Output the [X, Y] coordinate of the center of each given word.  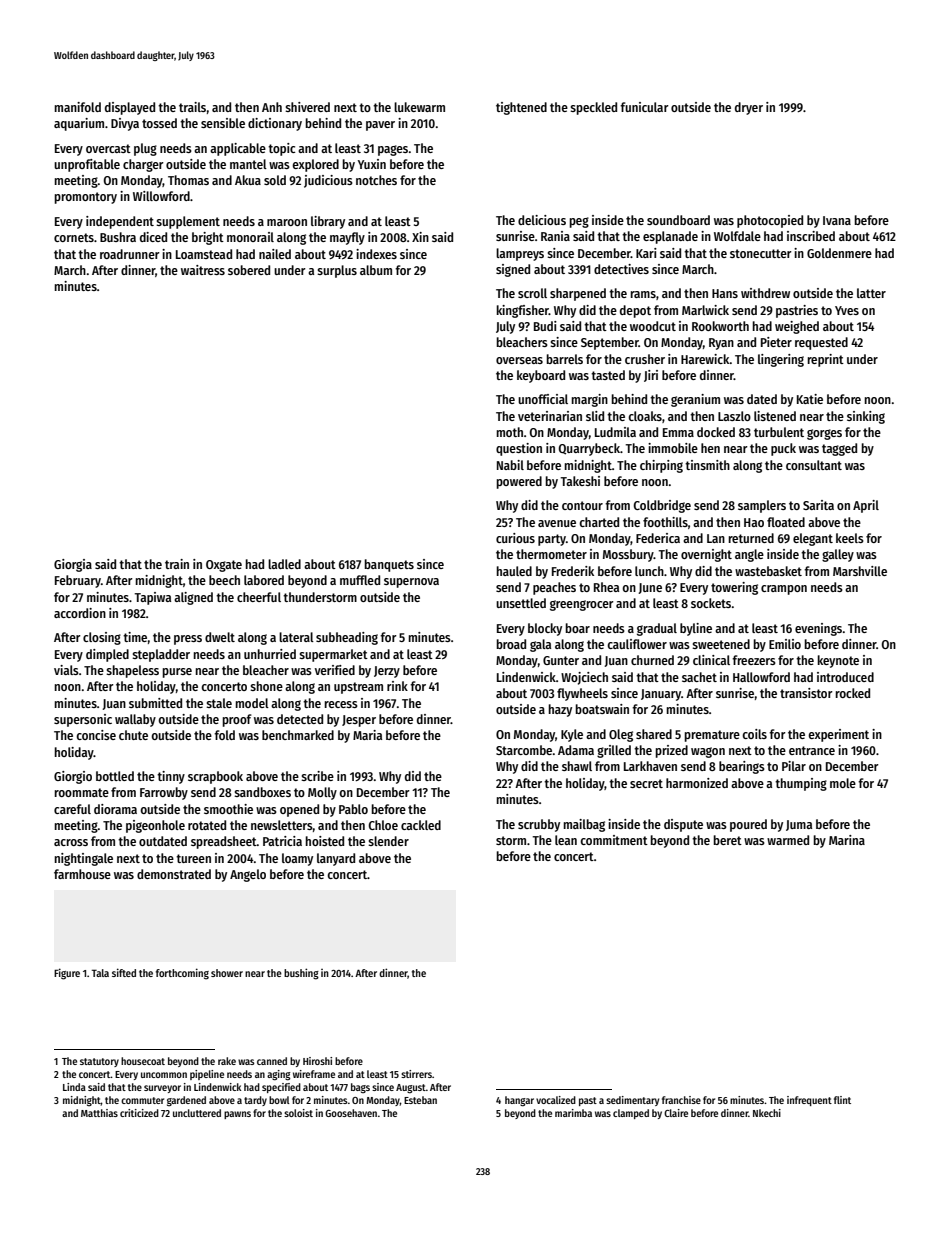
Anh [272, 107]
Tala [100, 973]
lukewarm [419, 107]
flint [842, 1100]
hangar [519, 1101]
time [135, 637]
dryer [749, 108]
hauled [514, 571]
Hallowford [761, 677]
